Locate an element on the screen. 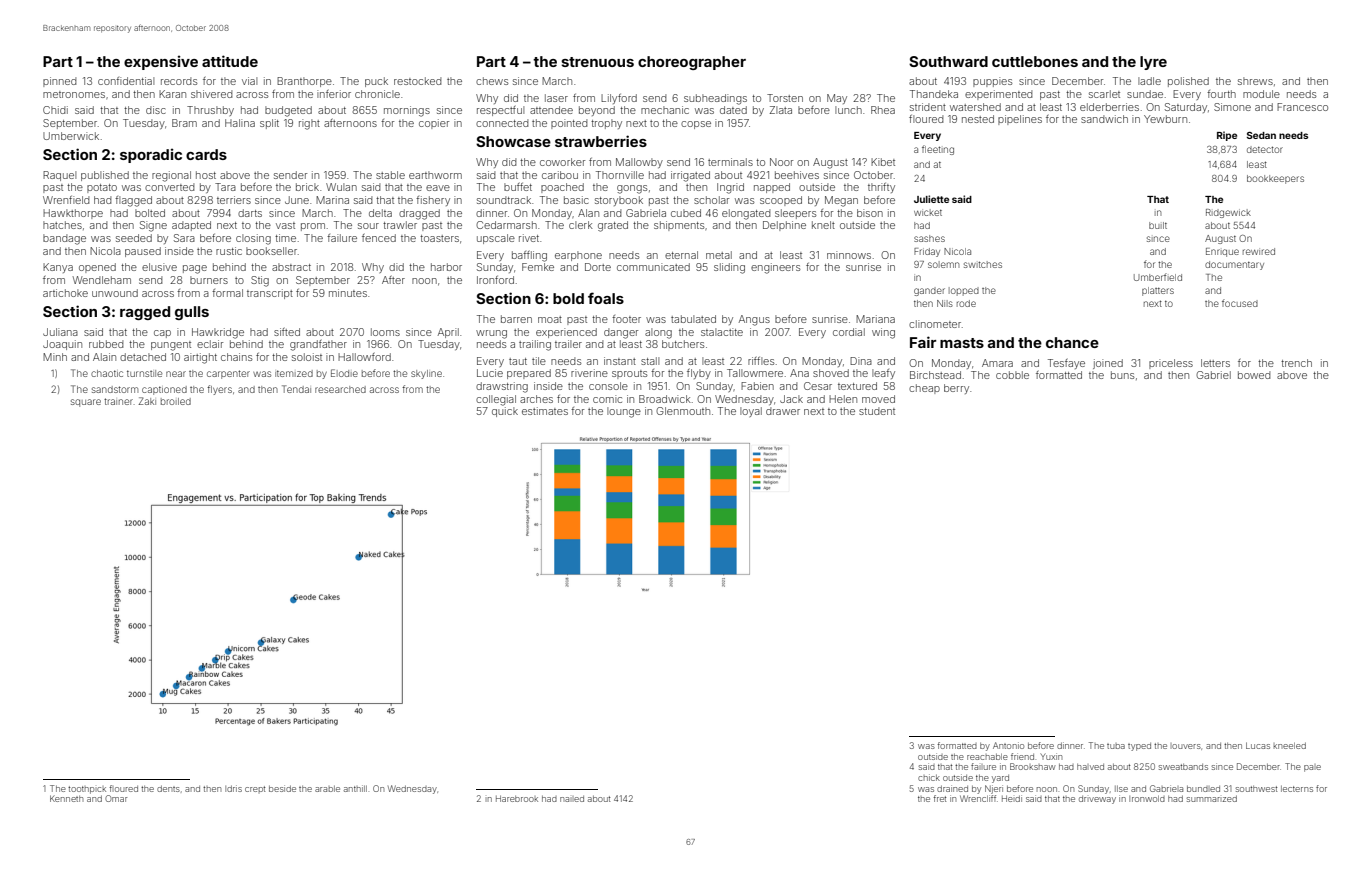  paused is located at coordinates (143, 252).
